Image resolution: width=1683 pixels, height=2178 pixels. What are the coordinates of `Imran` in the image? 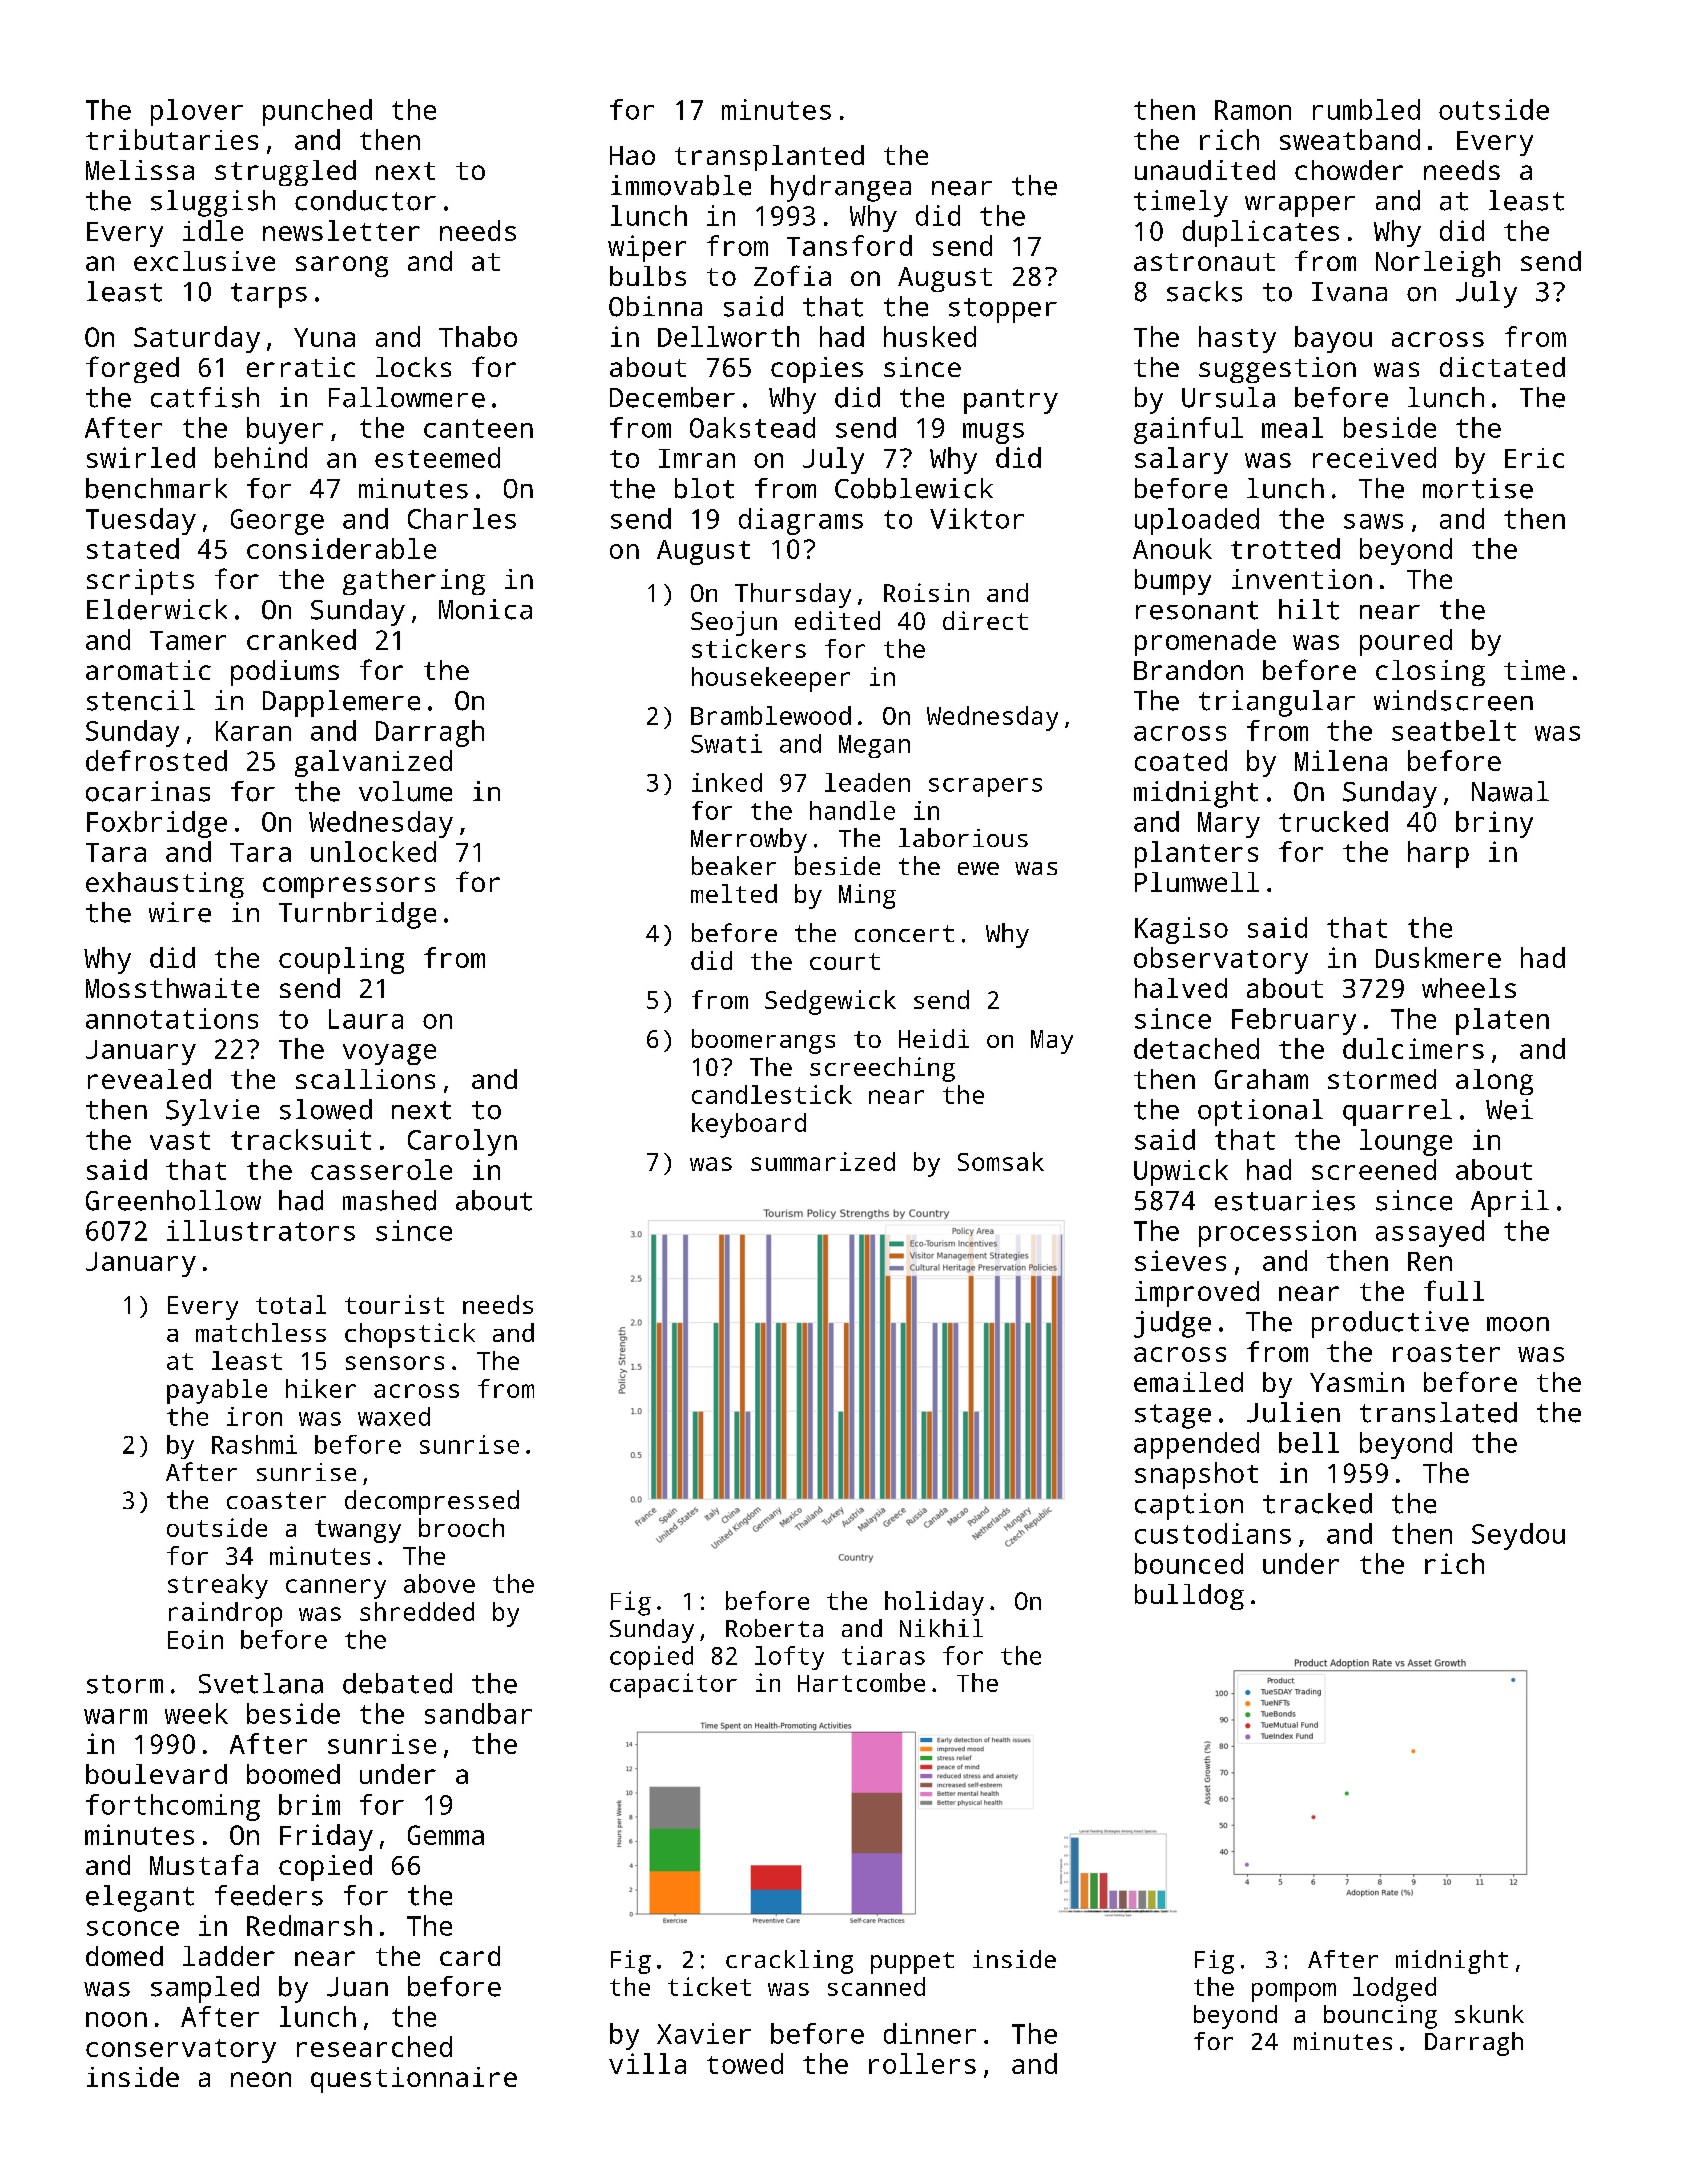 It's located at (697, 458).
